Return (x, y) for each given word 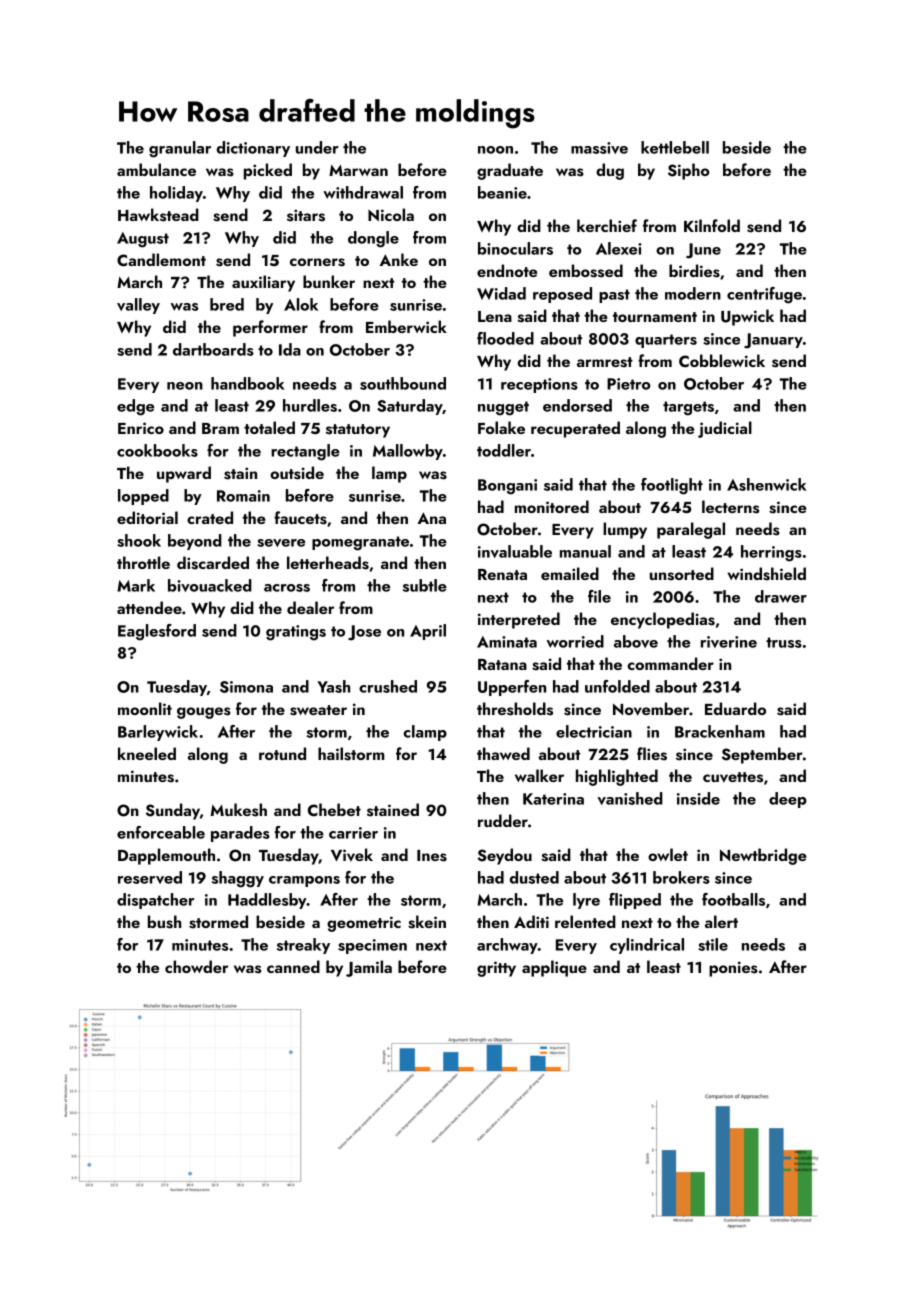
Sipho (688, 171)
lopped (143, 497)
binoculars (515, 248)
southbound (403, 383)
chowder (196, 966)
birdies (694, 271)
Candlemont (161, 259)
